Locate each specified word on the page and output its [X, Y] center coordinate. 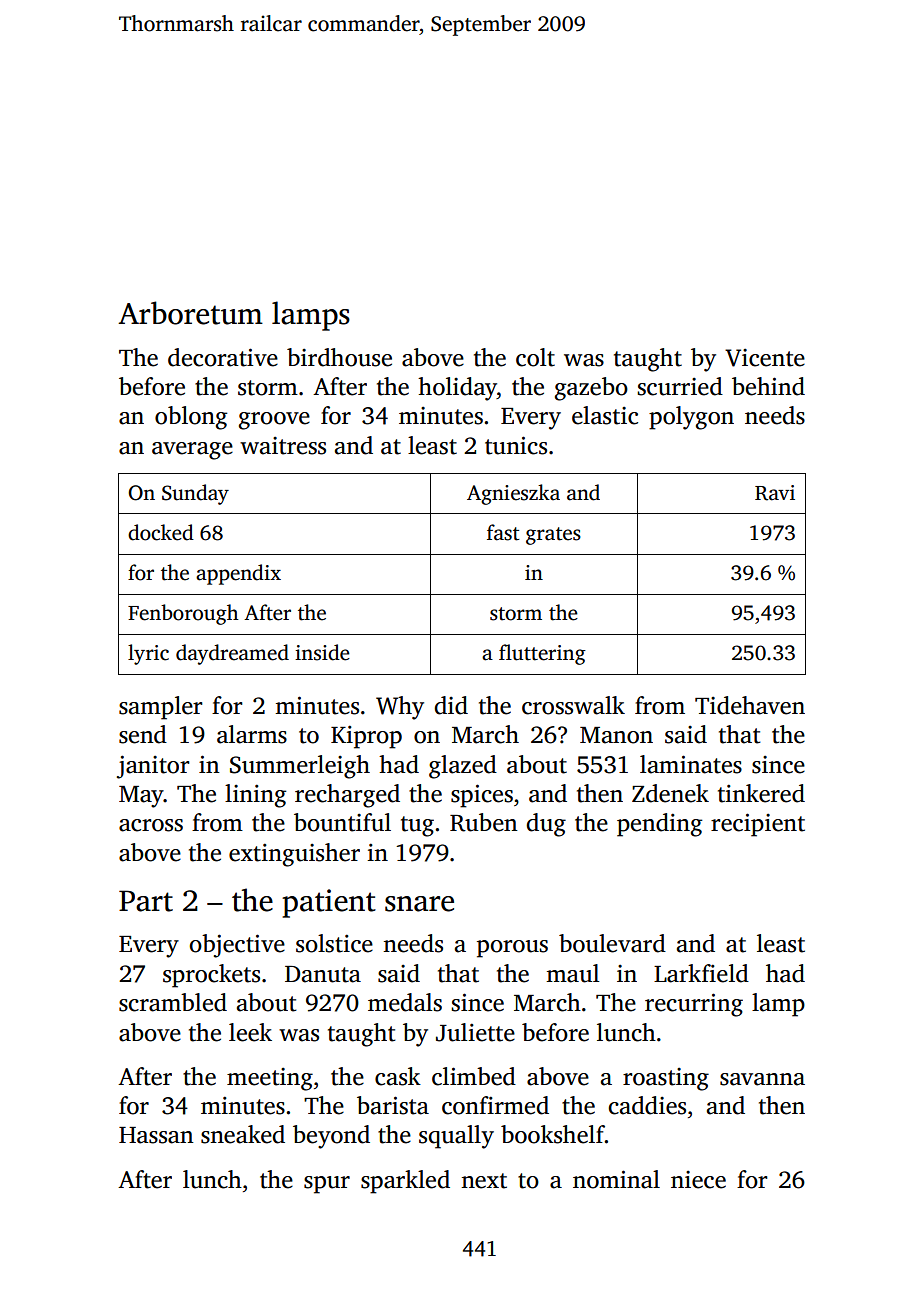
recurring [694, 1005]
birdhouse [339, 357]
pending [659, 825]
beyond [331, 1137]
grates [553, 536]
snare [419, 904]
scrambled [173, 1002]
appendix [238, 574]
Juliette [475, 1032]
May [141, 797]
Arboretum [190, 313]
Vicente [765, 358]
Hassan [156, 1135]
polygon [691, 418]
